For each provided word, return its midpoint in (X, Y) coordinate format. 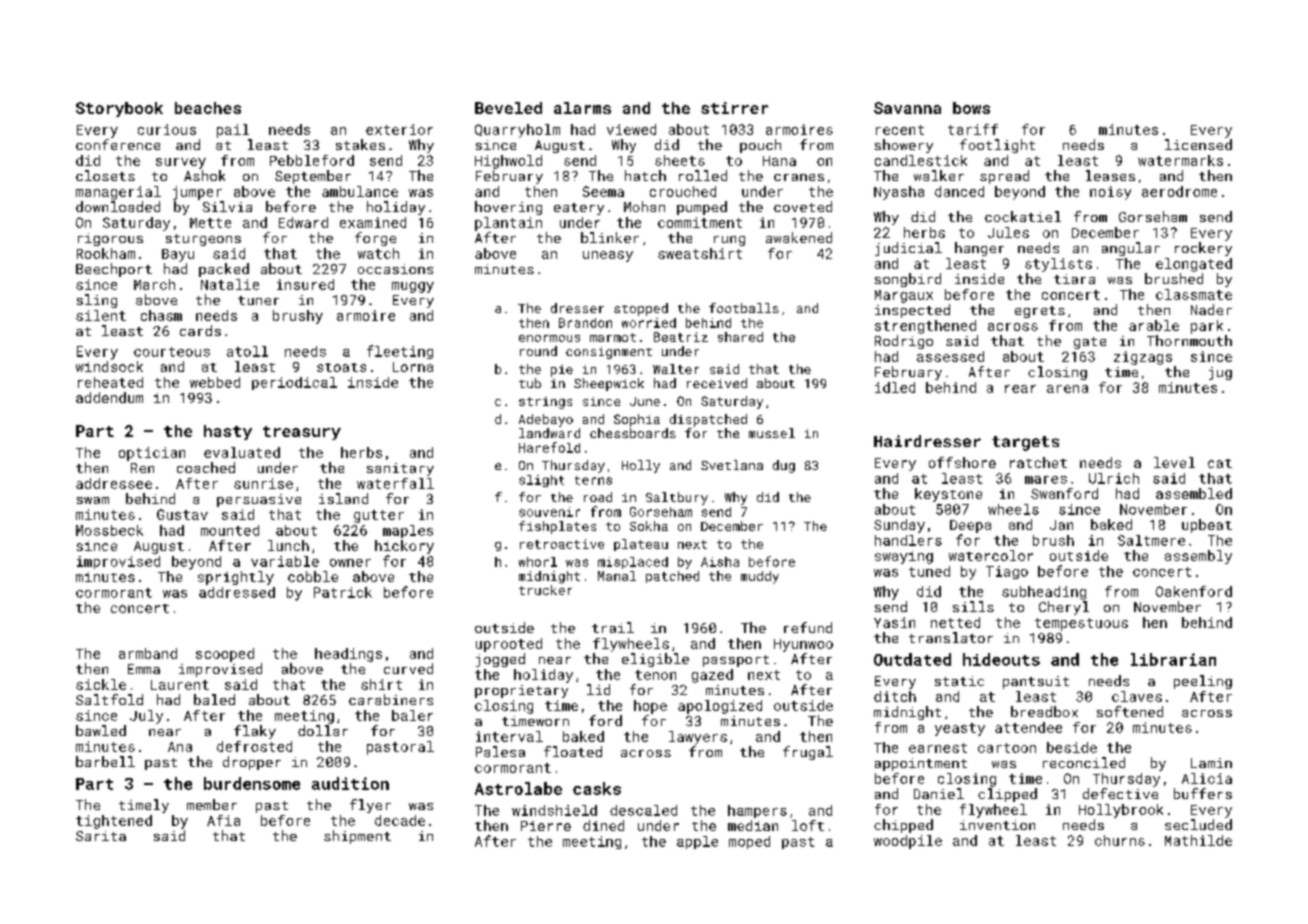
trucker (545, 590)
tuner (258, 300)
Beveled (508, 108)
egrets (1040, 312)
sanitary (400, 469)
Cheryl (1064, 608)
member (212, 804)
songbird (908, 280)
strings (545, 403)
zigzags (1143, 358)
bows (971, 108)
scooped (225, 655)
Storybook (119, 109)
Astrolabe (518, 788)
